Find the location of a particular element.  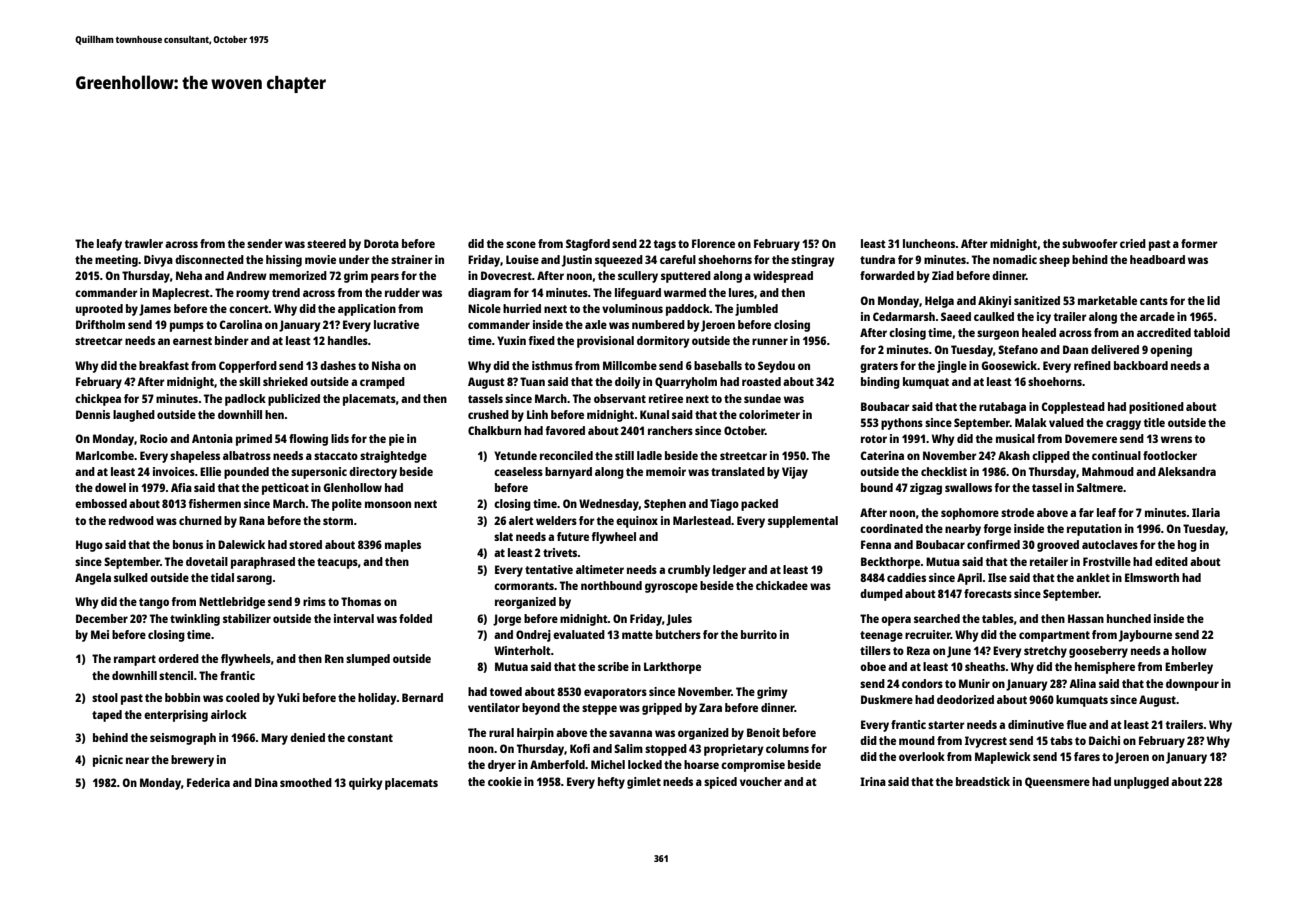

Florence is located at coordinates (713, 243).
